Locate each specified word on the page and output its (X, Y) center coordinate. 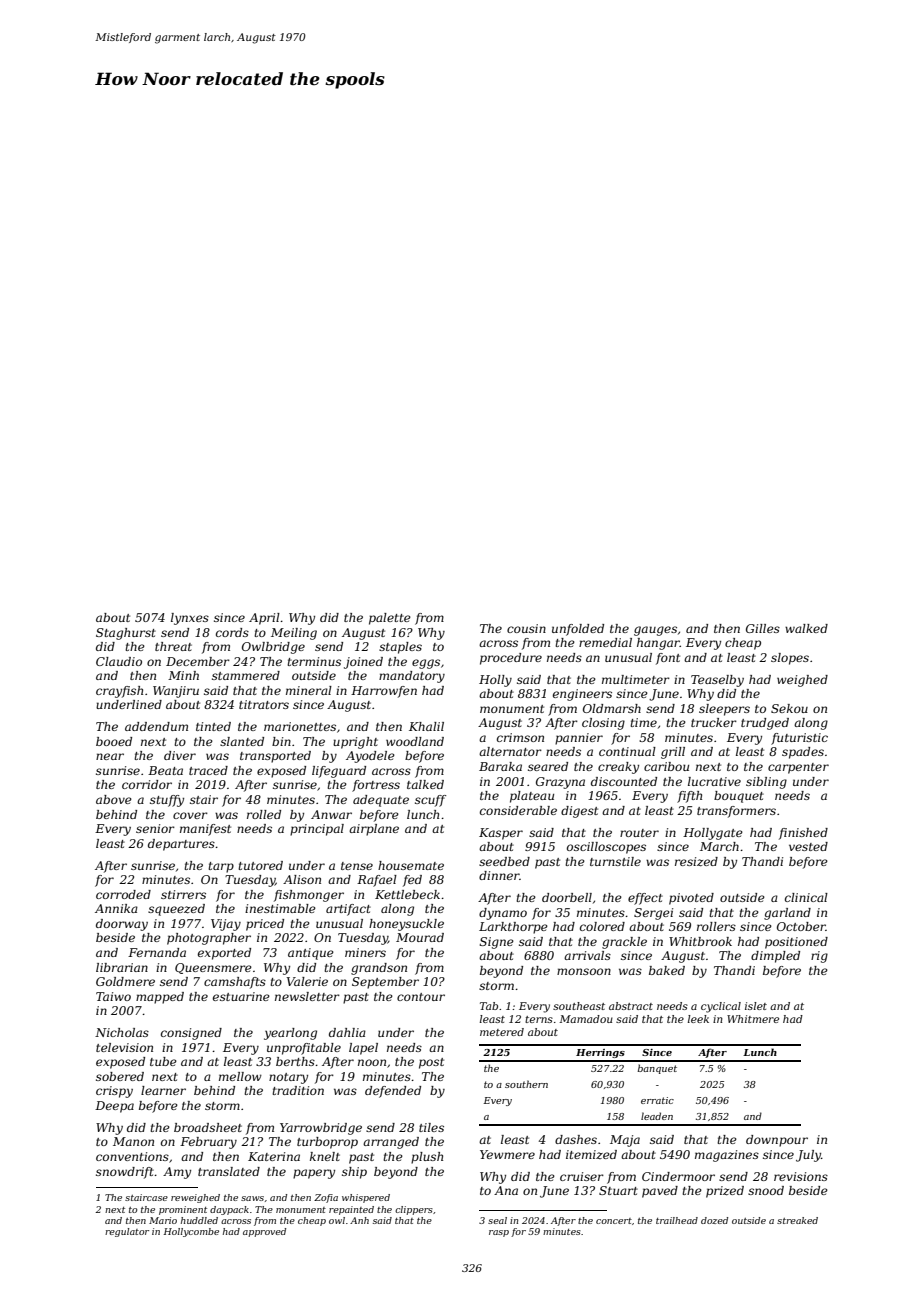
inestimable (280, 908)
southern (526, 1084)
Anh (359, 1220)
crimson (520, 737)
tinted (213, 726)
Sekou (789, 708)
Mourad (420, 937)
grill (673, 753)
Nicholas (122, 1032)
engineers (582, 695)
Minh (183, 675)
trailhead (677, 1220)
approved (264, 1232)
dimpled (775, 957)
